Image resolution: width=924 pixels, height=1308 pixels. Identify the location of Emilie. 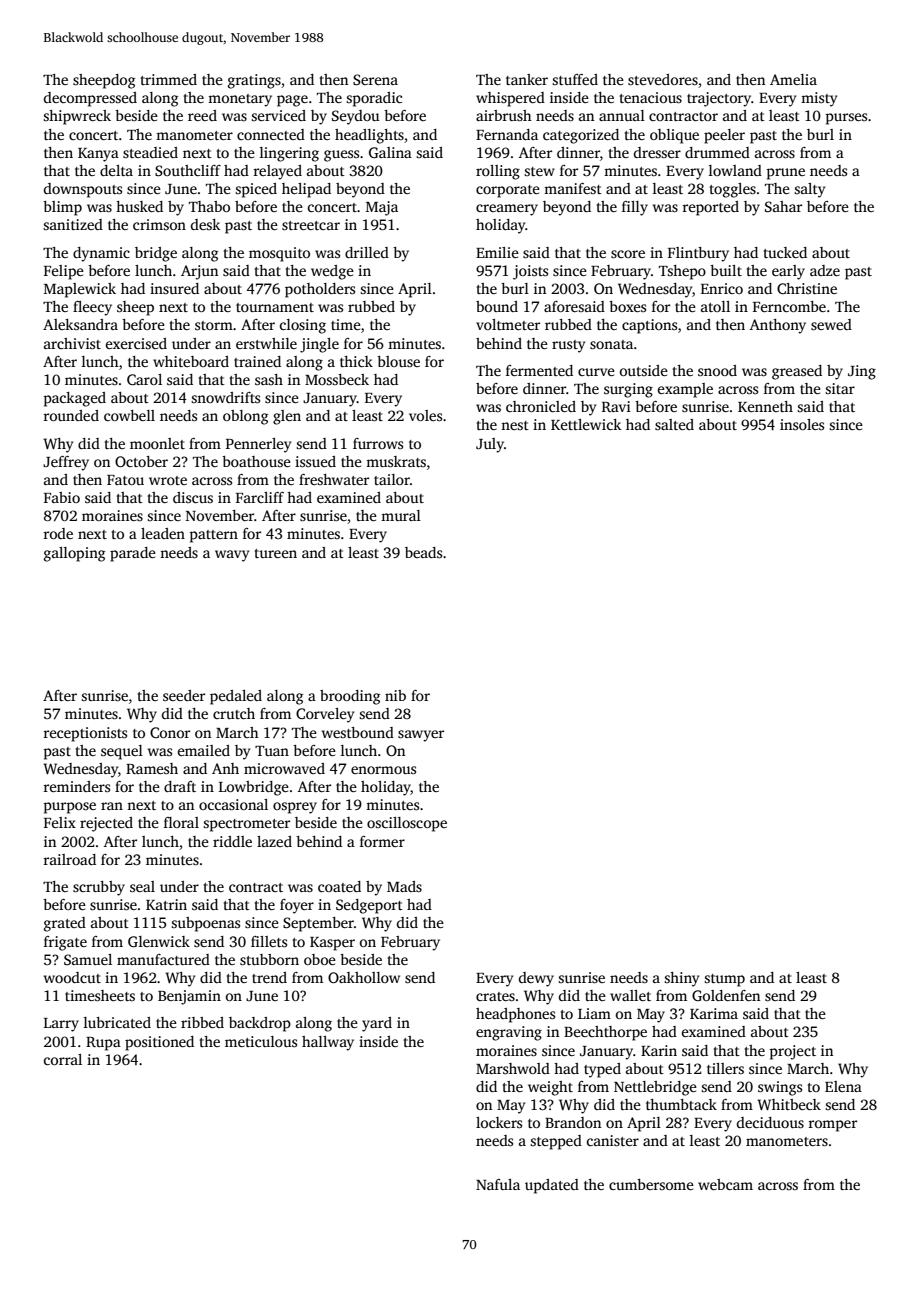
(497, 252).
